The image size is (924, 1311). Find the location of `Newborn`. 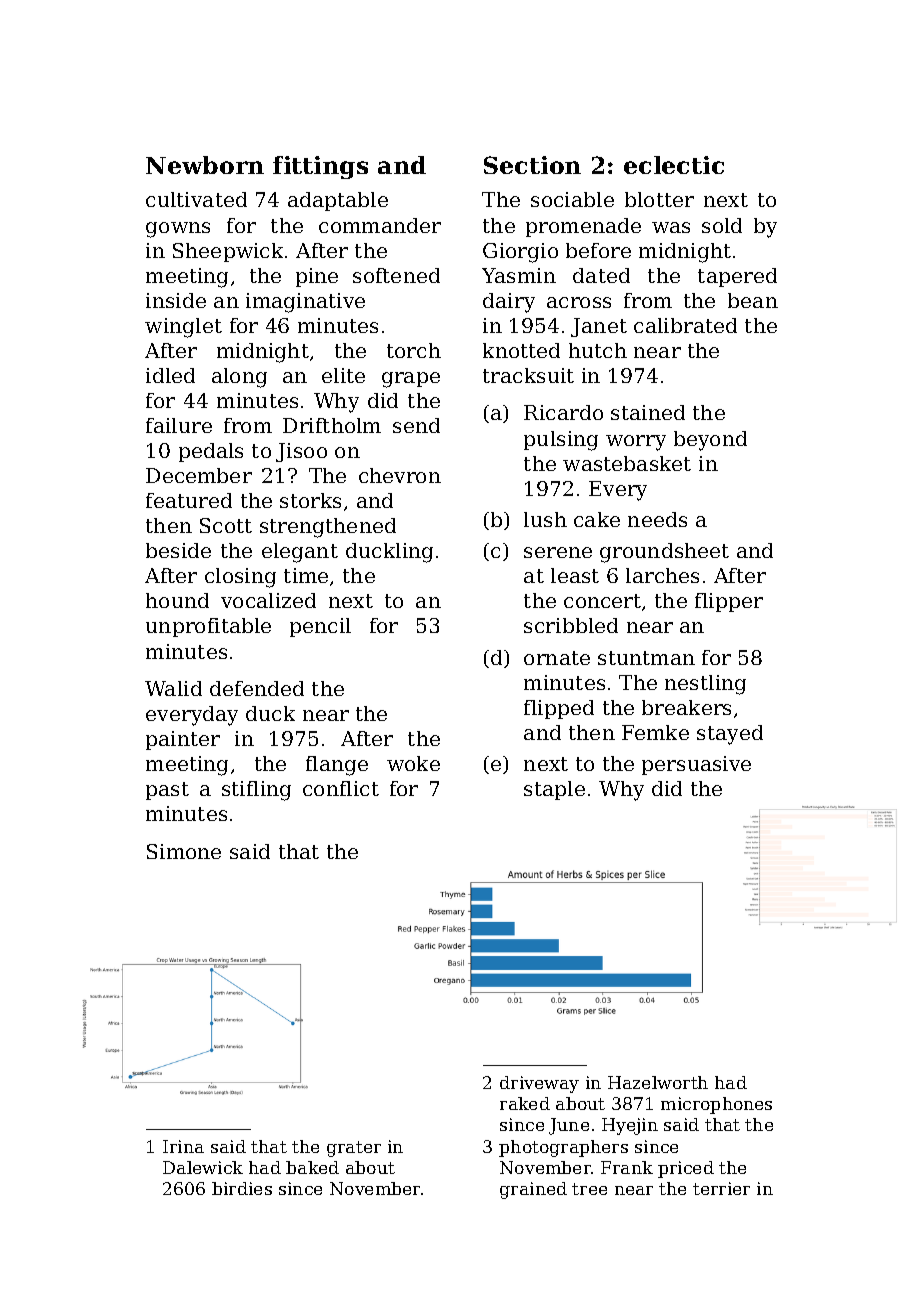

Newborn is located at coordinates (205, 165).
